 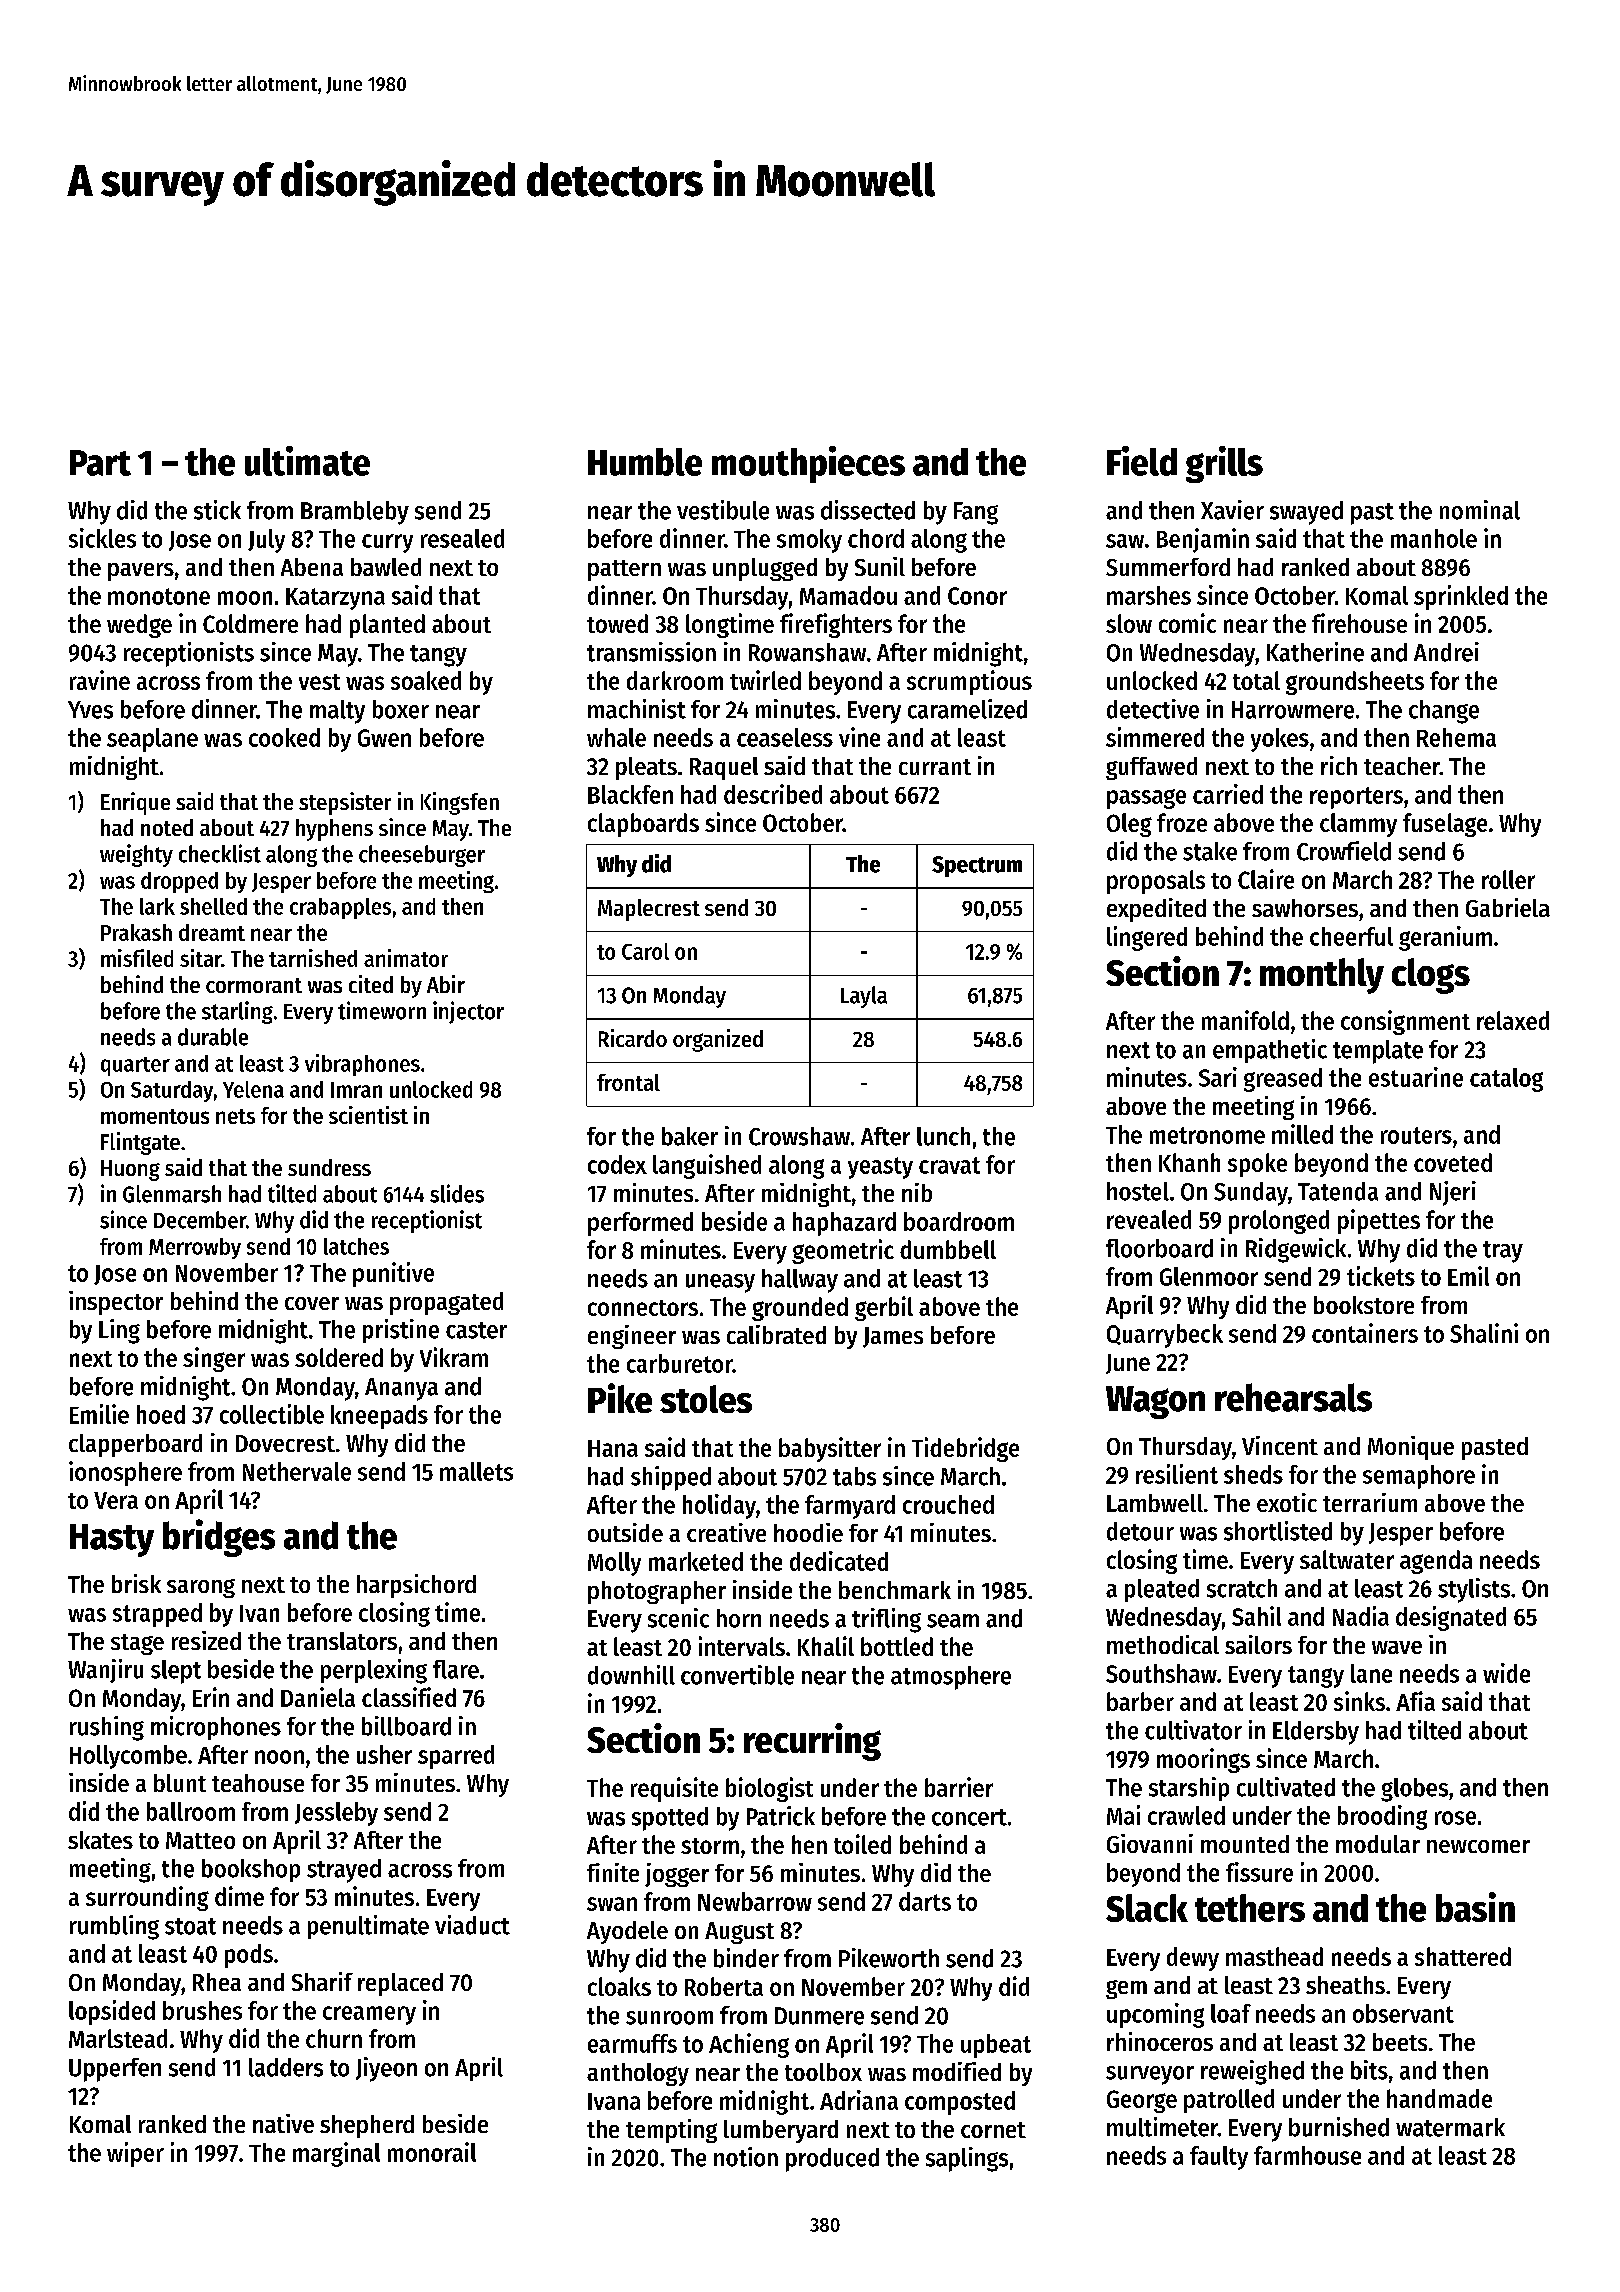 What do you see at coordinates (1156, 910) in the image?
I see `expedited` at bounding box center [1156, 910].
